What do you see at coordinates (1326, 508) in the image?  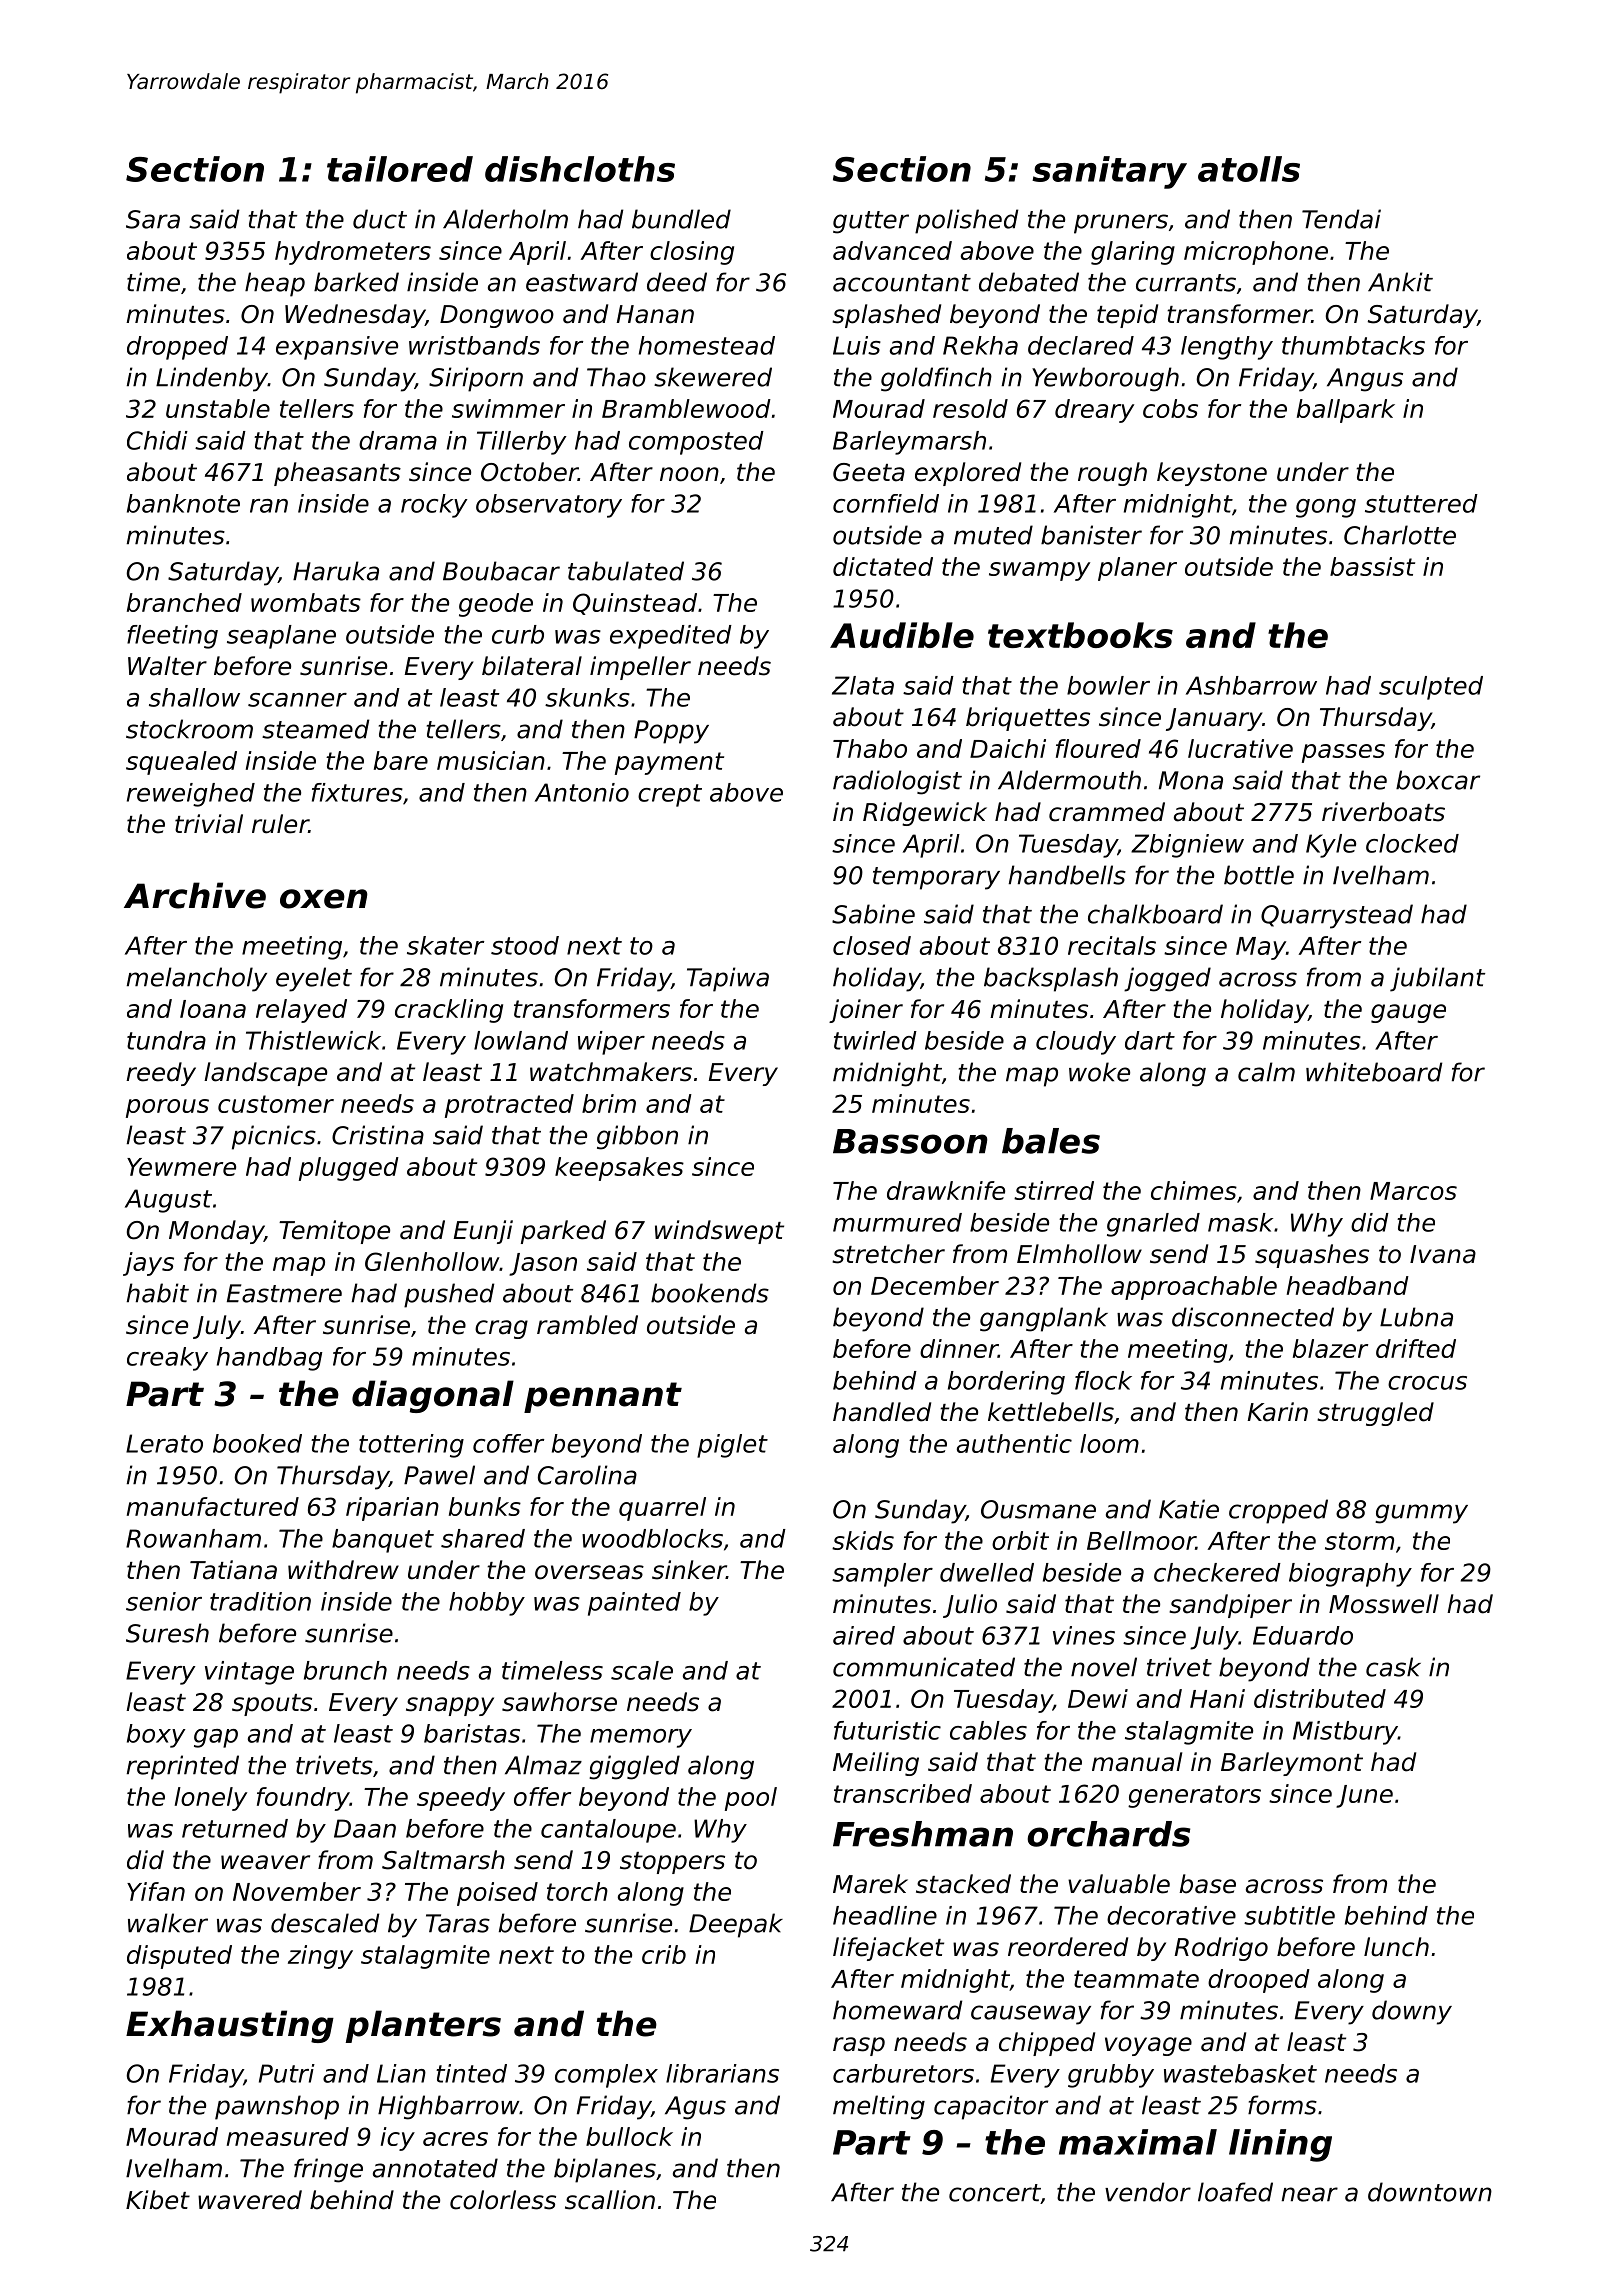 I see `gong` at bounding box center [1326, 508].
